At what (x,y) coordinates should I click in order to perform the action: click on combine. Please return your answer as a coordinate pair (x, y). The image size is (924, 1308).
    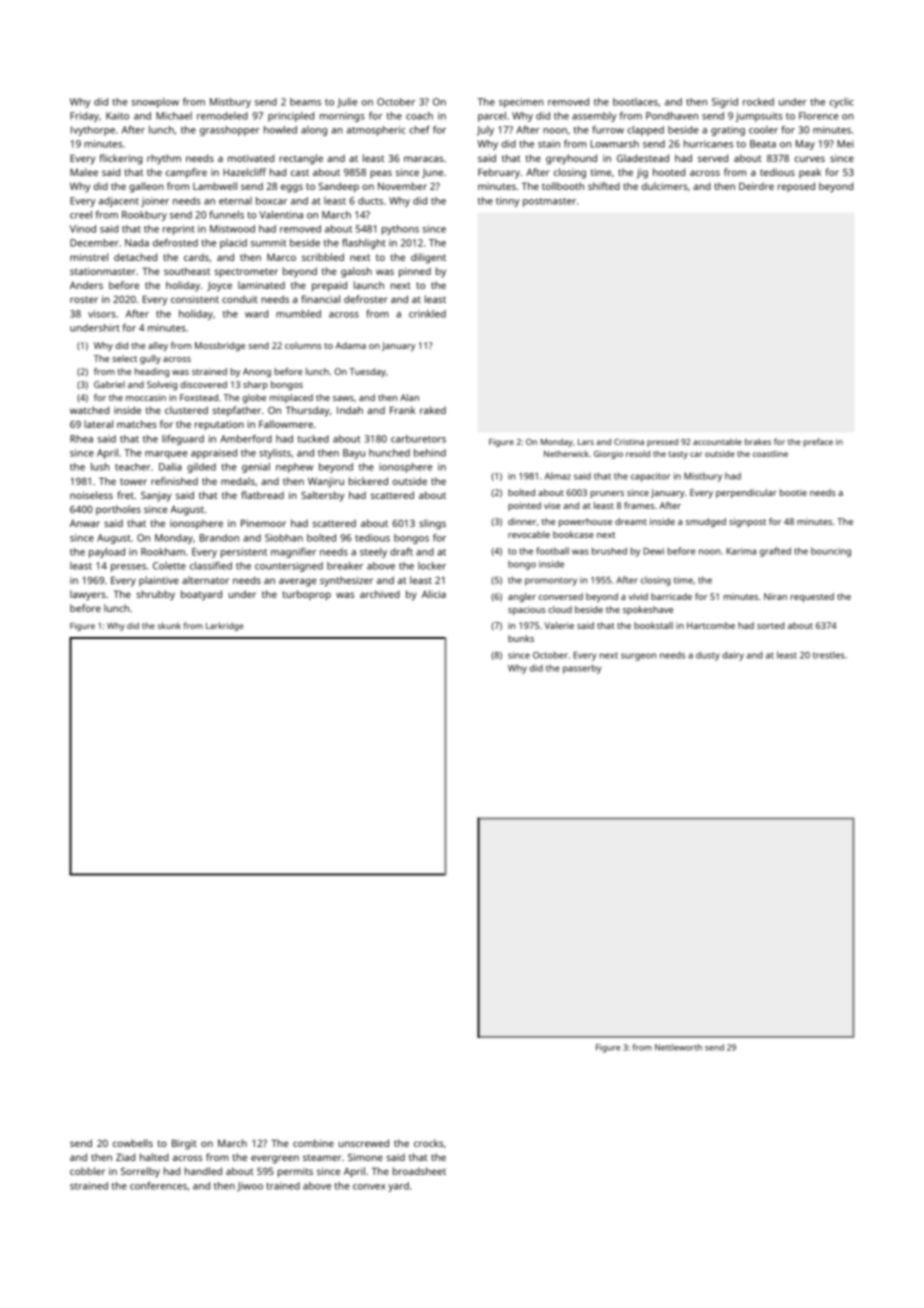
    Looking at the image, I should click on (313, 1143).
